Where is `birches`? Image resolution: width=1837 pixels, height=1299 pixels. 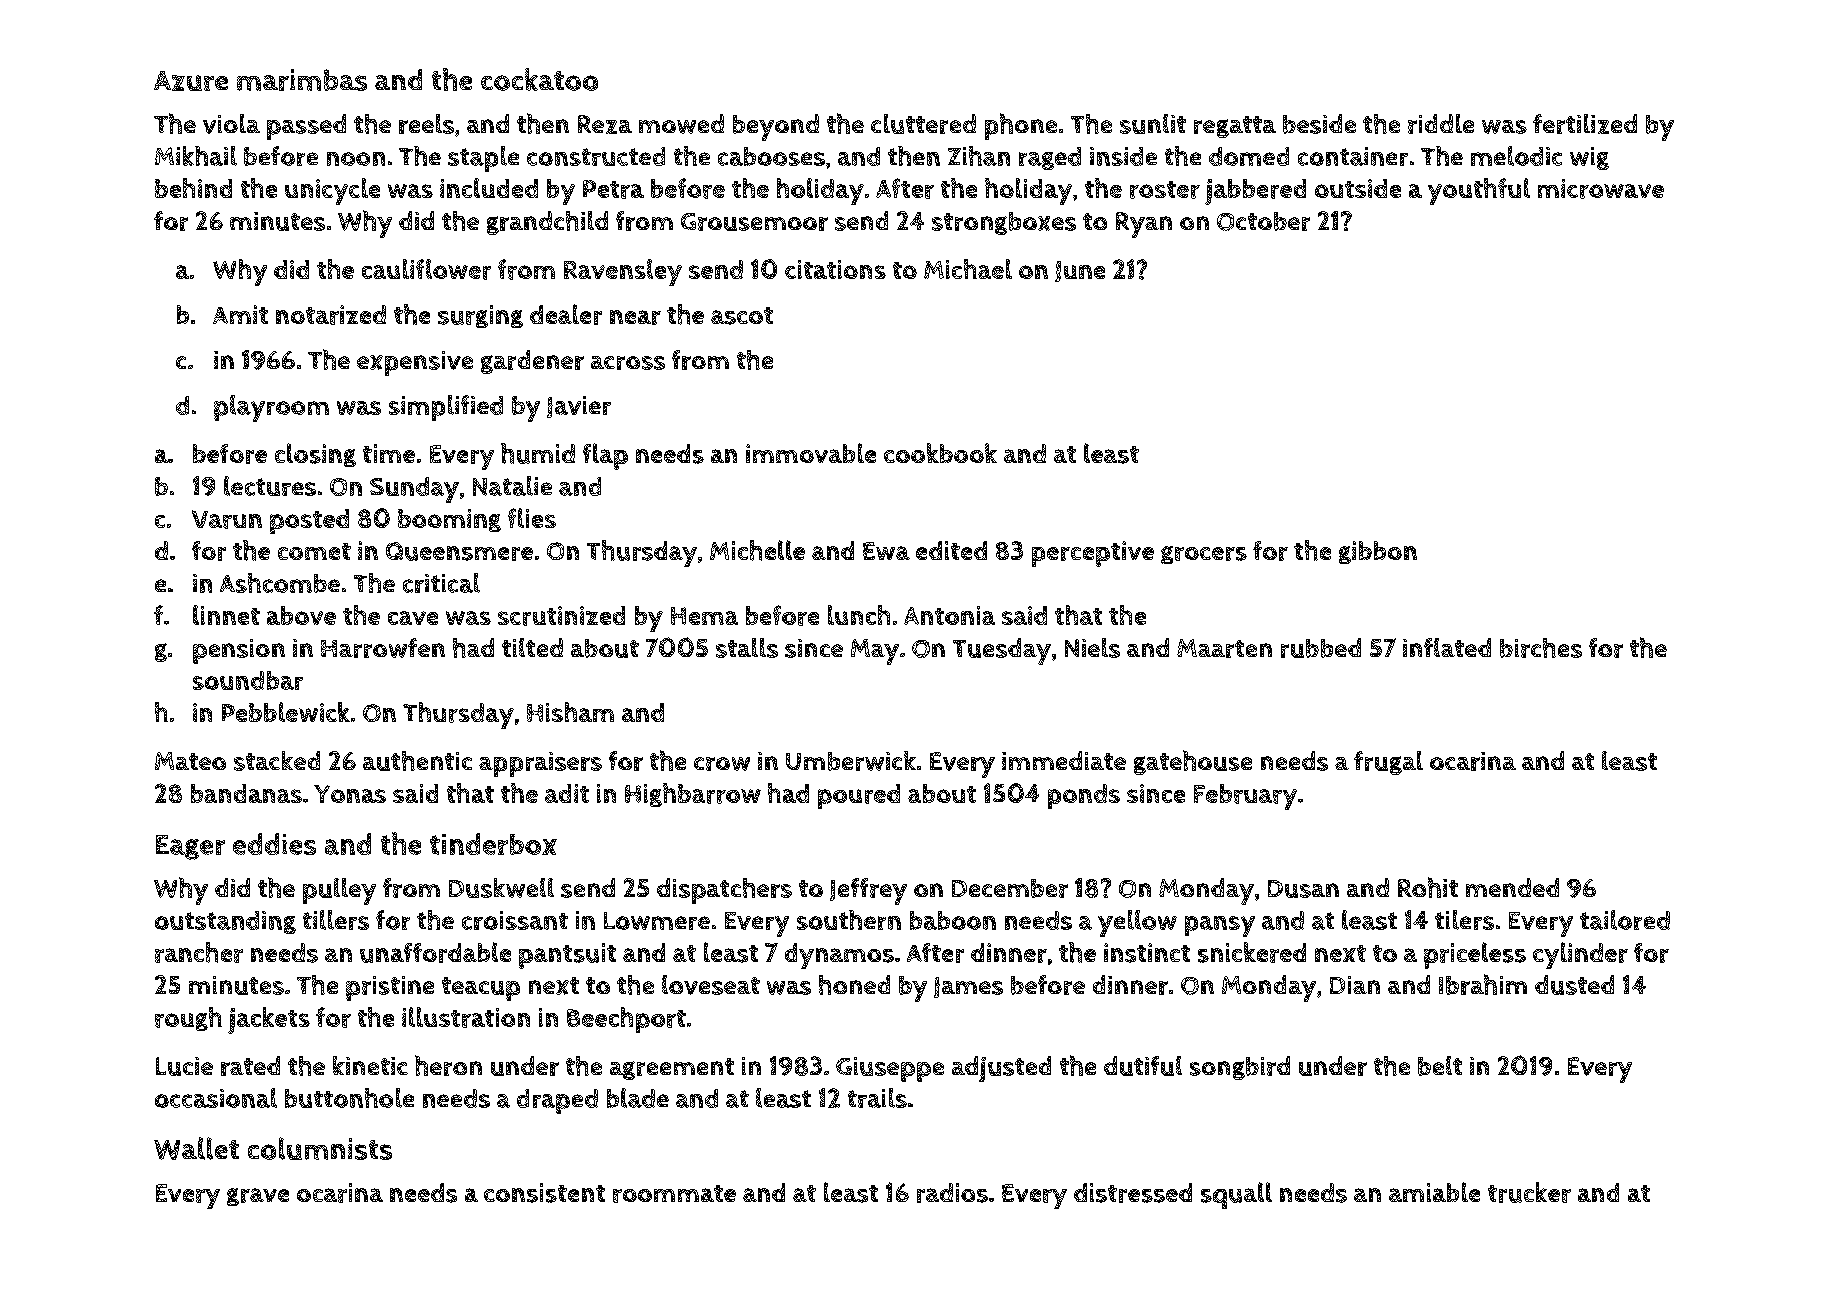 birches is located at coordinates (1541, 648).
